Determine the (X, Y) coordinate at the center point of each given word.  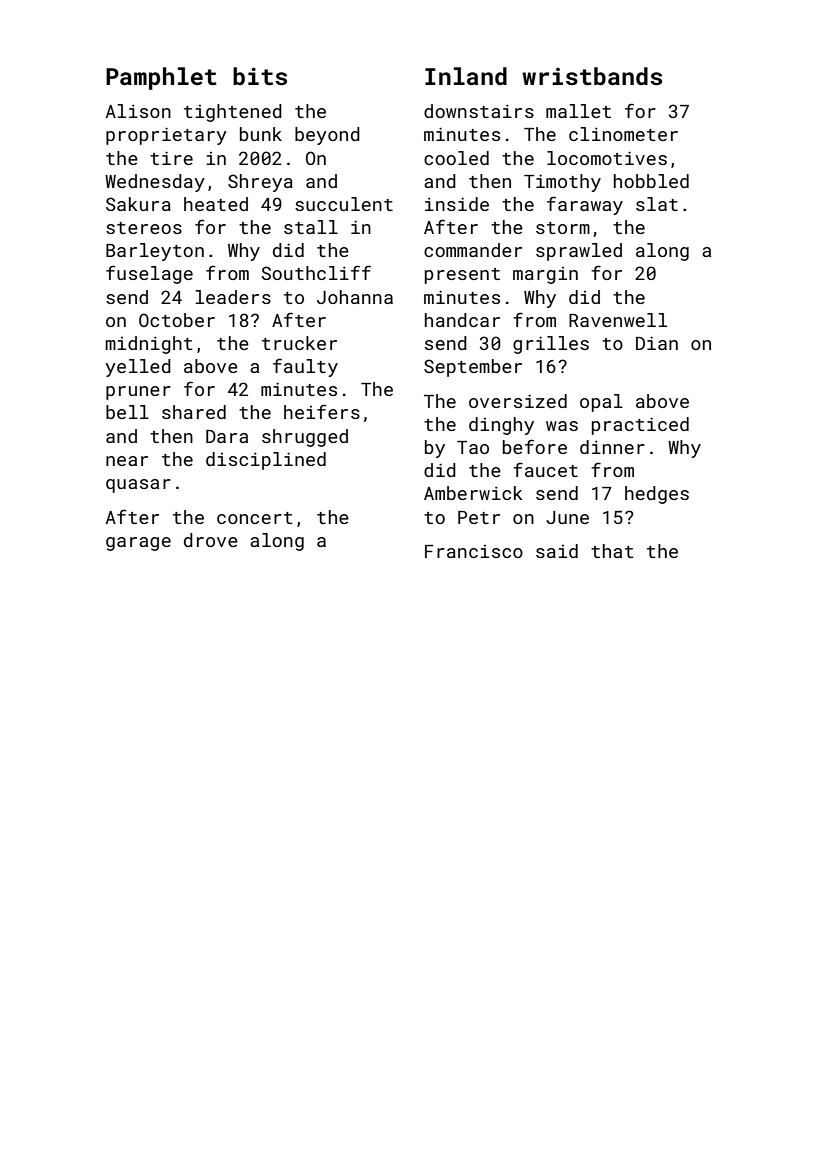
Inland (466, 76)
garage (138, 544)
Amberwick (473, 493)
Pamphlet (161, 78)
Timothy (562, 183)
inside (457, 204)
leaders (233, 297)
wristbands (592, 76)
